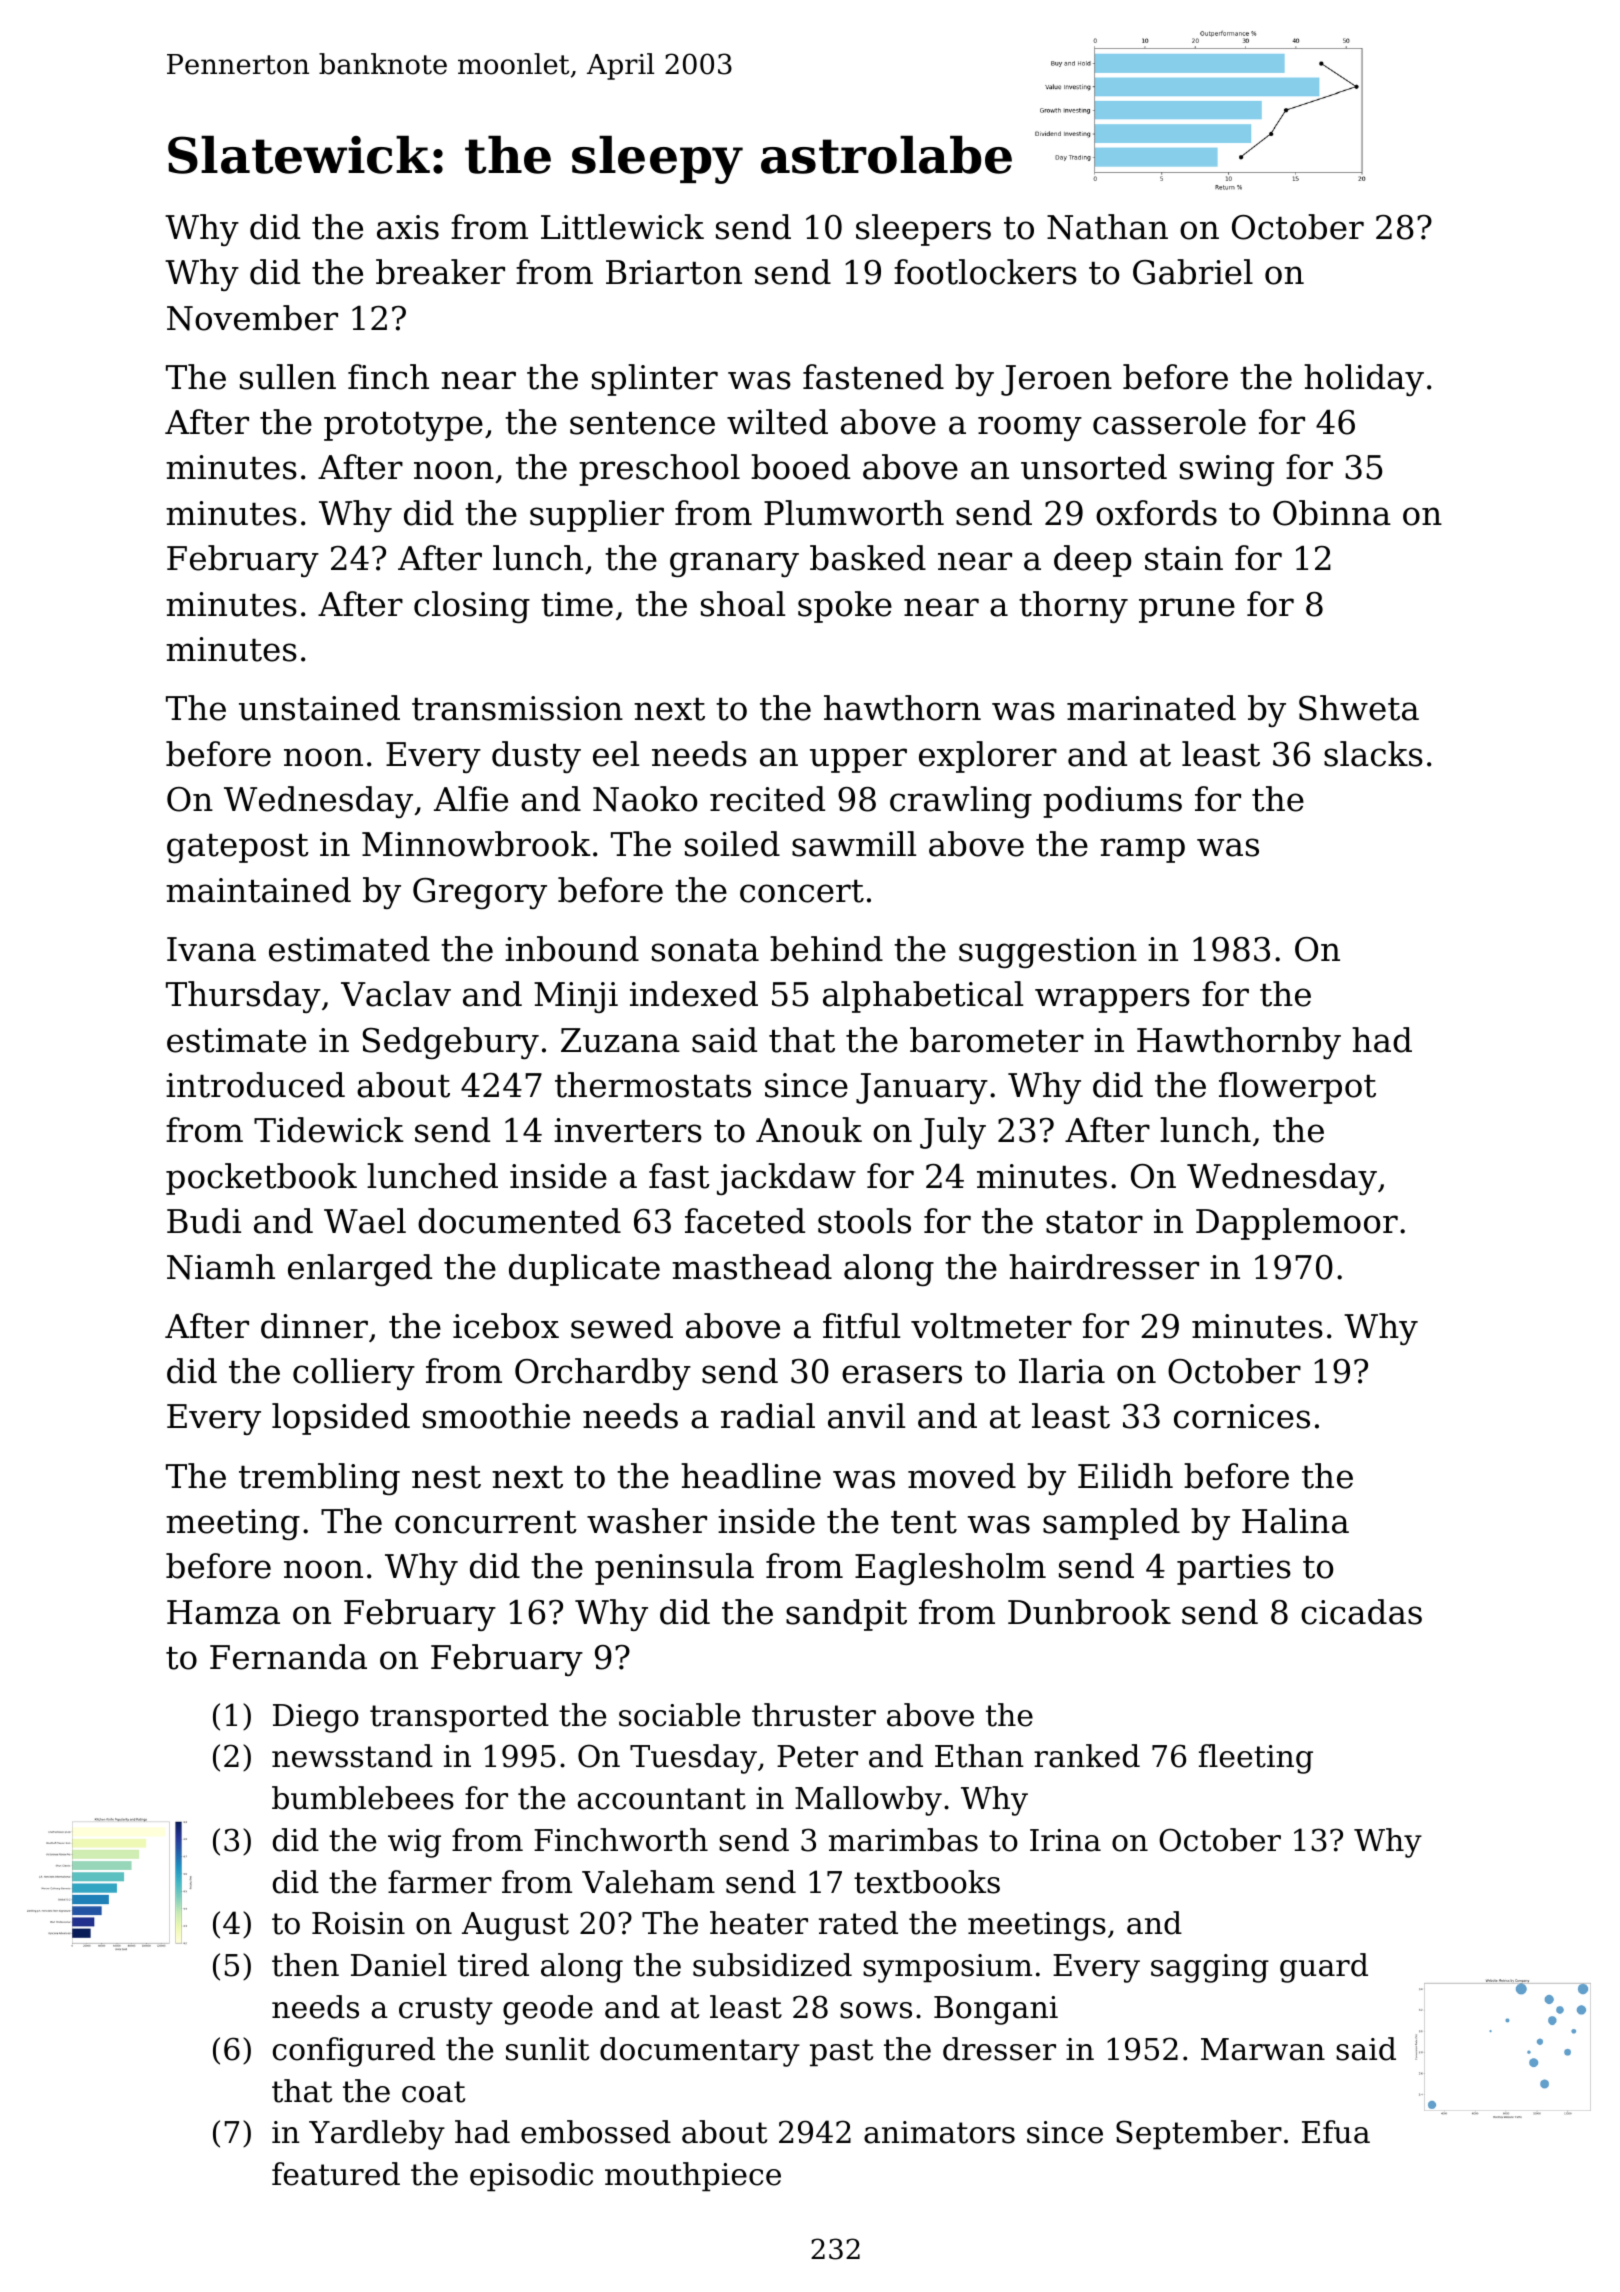 The width and height of the screenshot is (1620, 2292). Describe the element at coordinates (288, 377) in the screenshot. I see `sullen` at that location.
